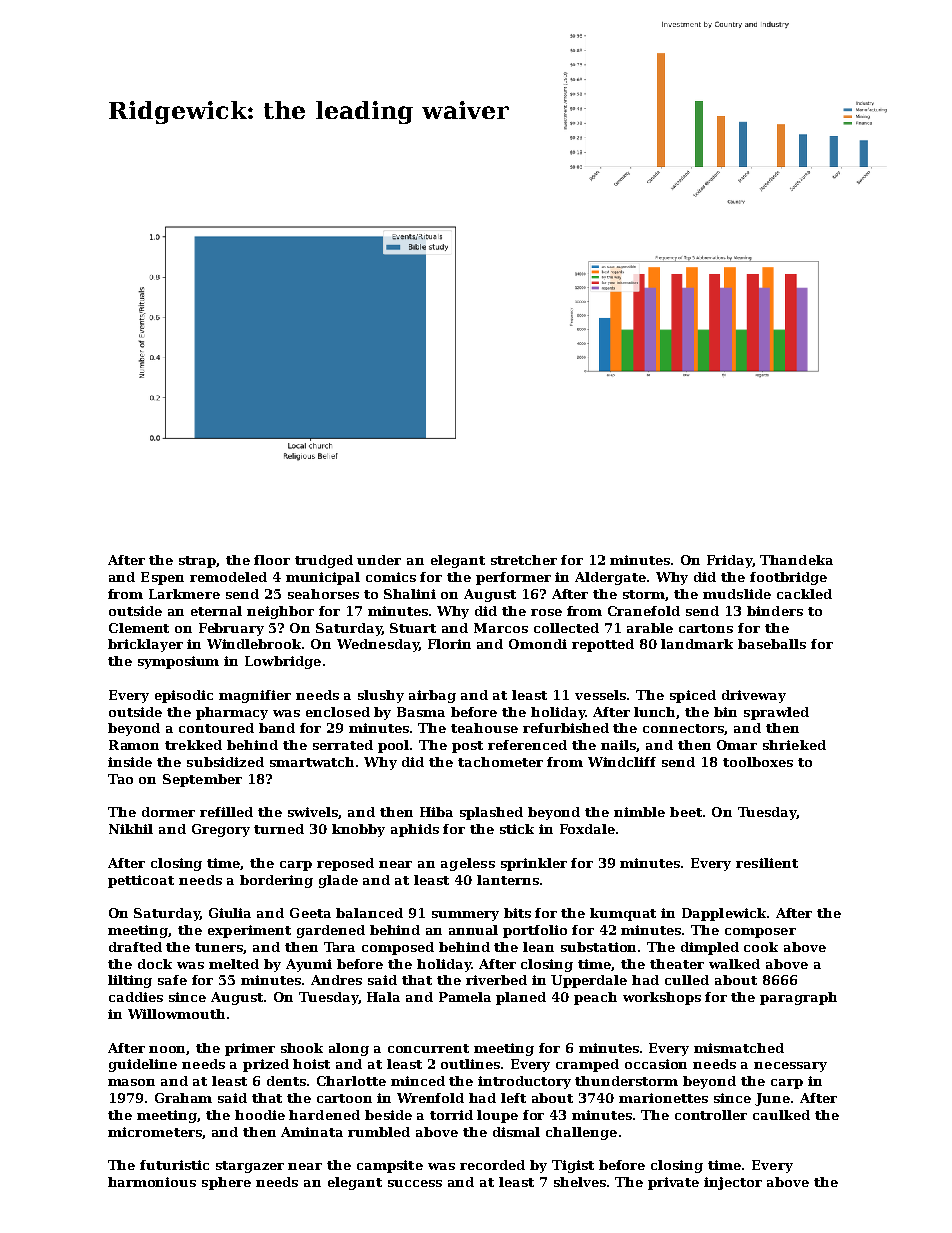 The image size is (952, 1233). What do you see at coordinates (534, 864) in the image?
I see `sprinkler` at bounding box center [534, 864].
